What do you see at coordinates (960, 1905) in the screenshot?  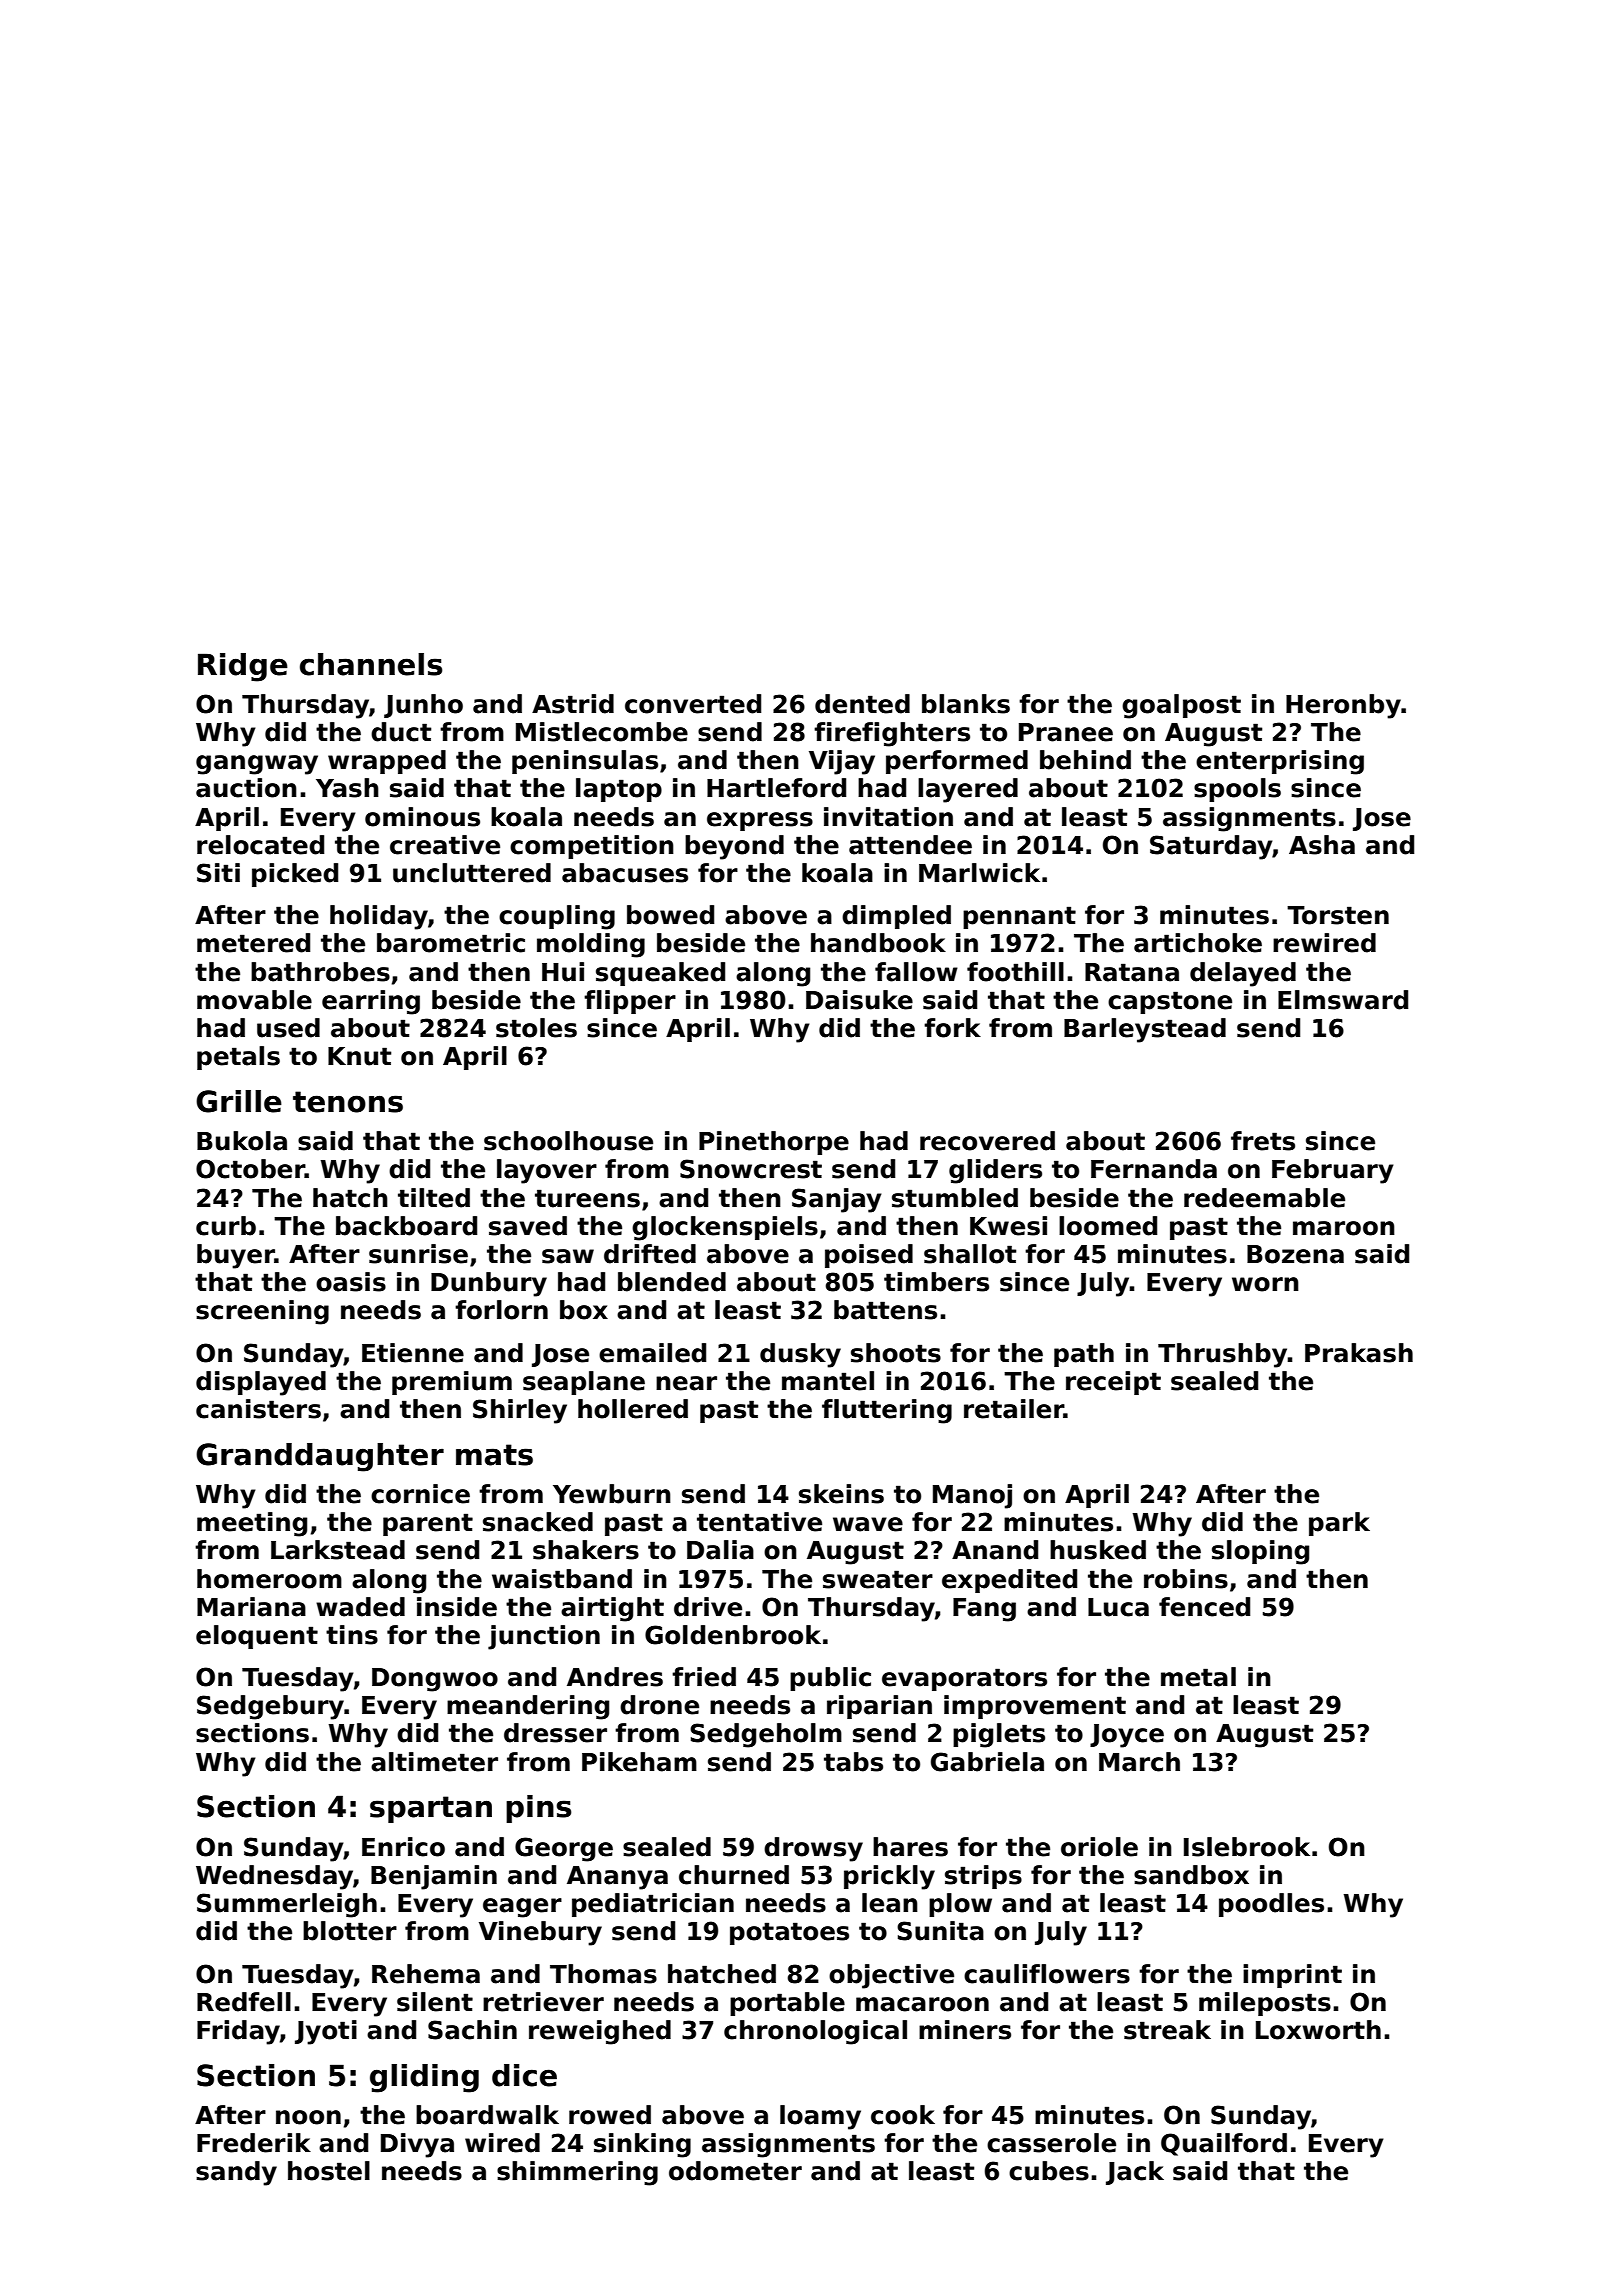 I see `plow` at bounding box center [960, 1905].
